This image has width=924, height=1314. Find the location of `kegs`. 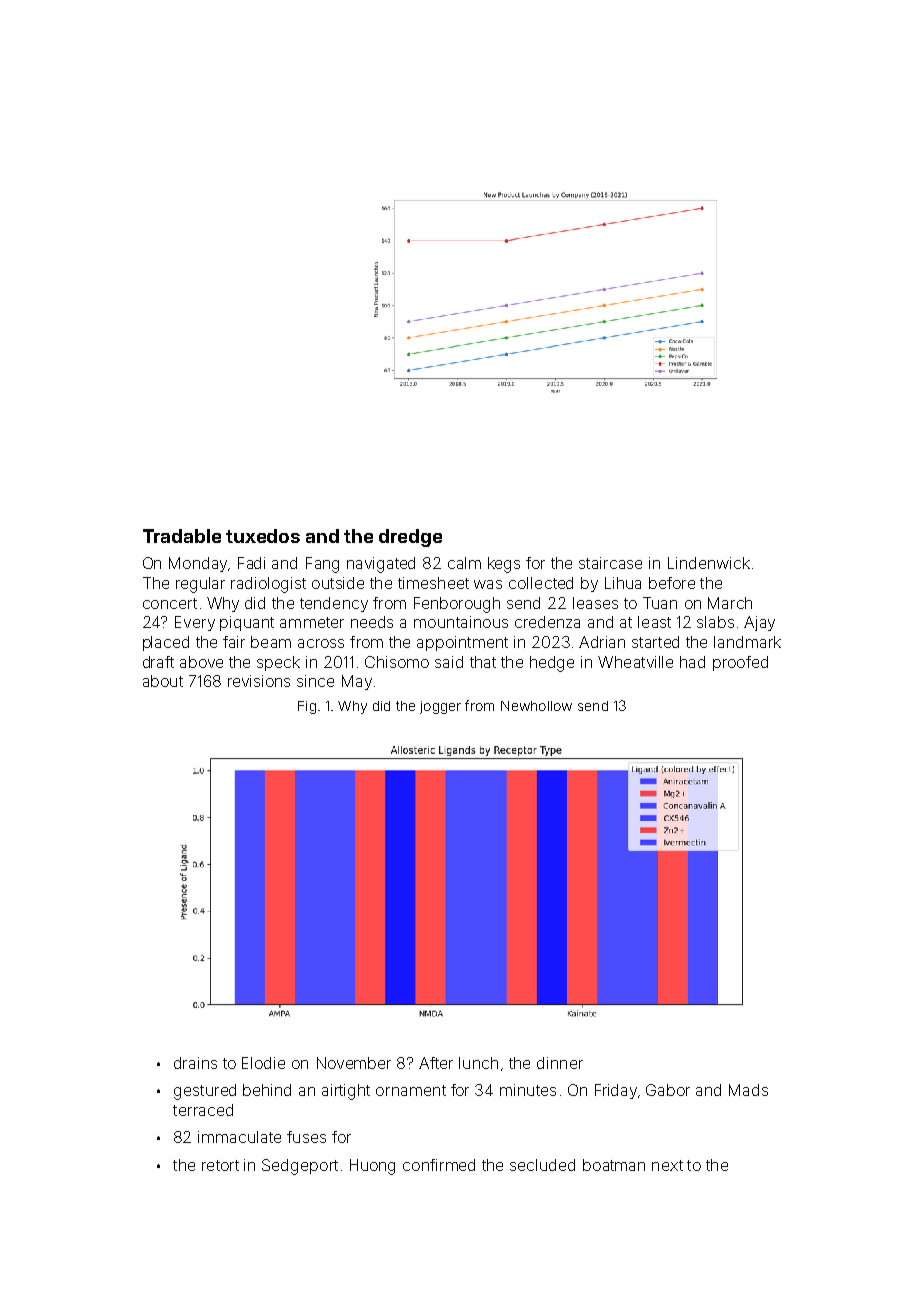

kegs is located at coordinates (504, 565).
